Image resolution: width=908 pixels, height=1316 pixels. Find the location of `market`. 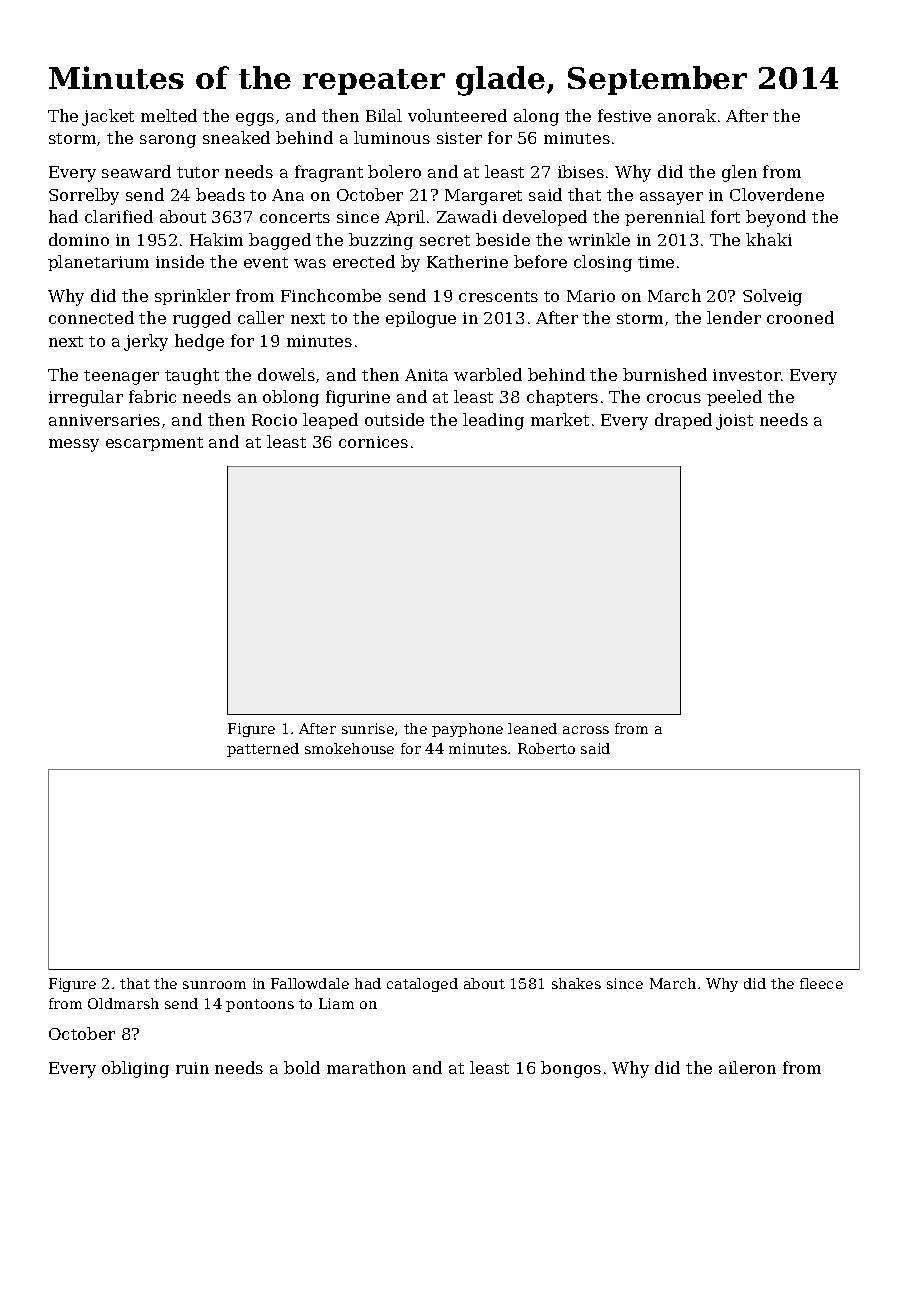

market is located at coordinates (560, 419).
